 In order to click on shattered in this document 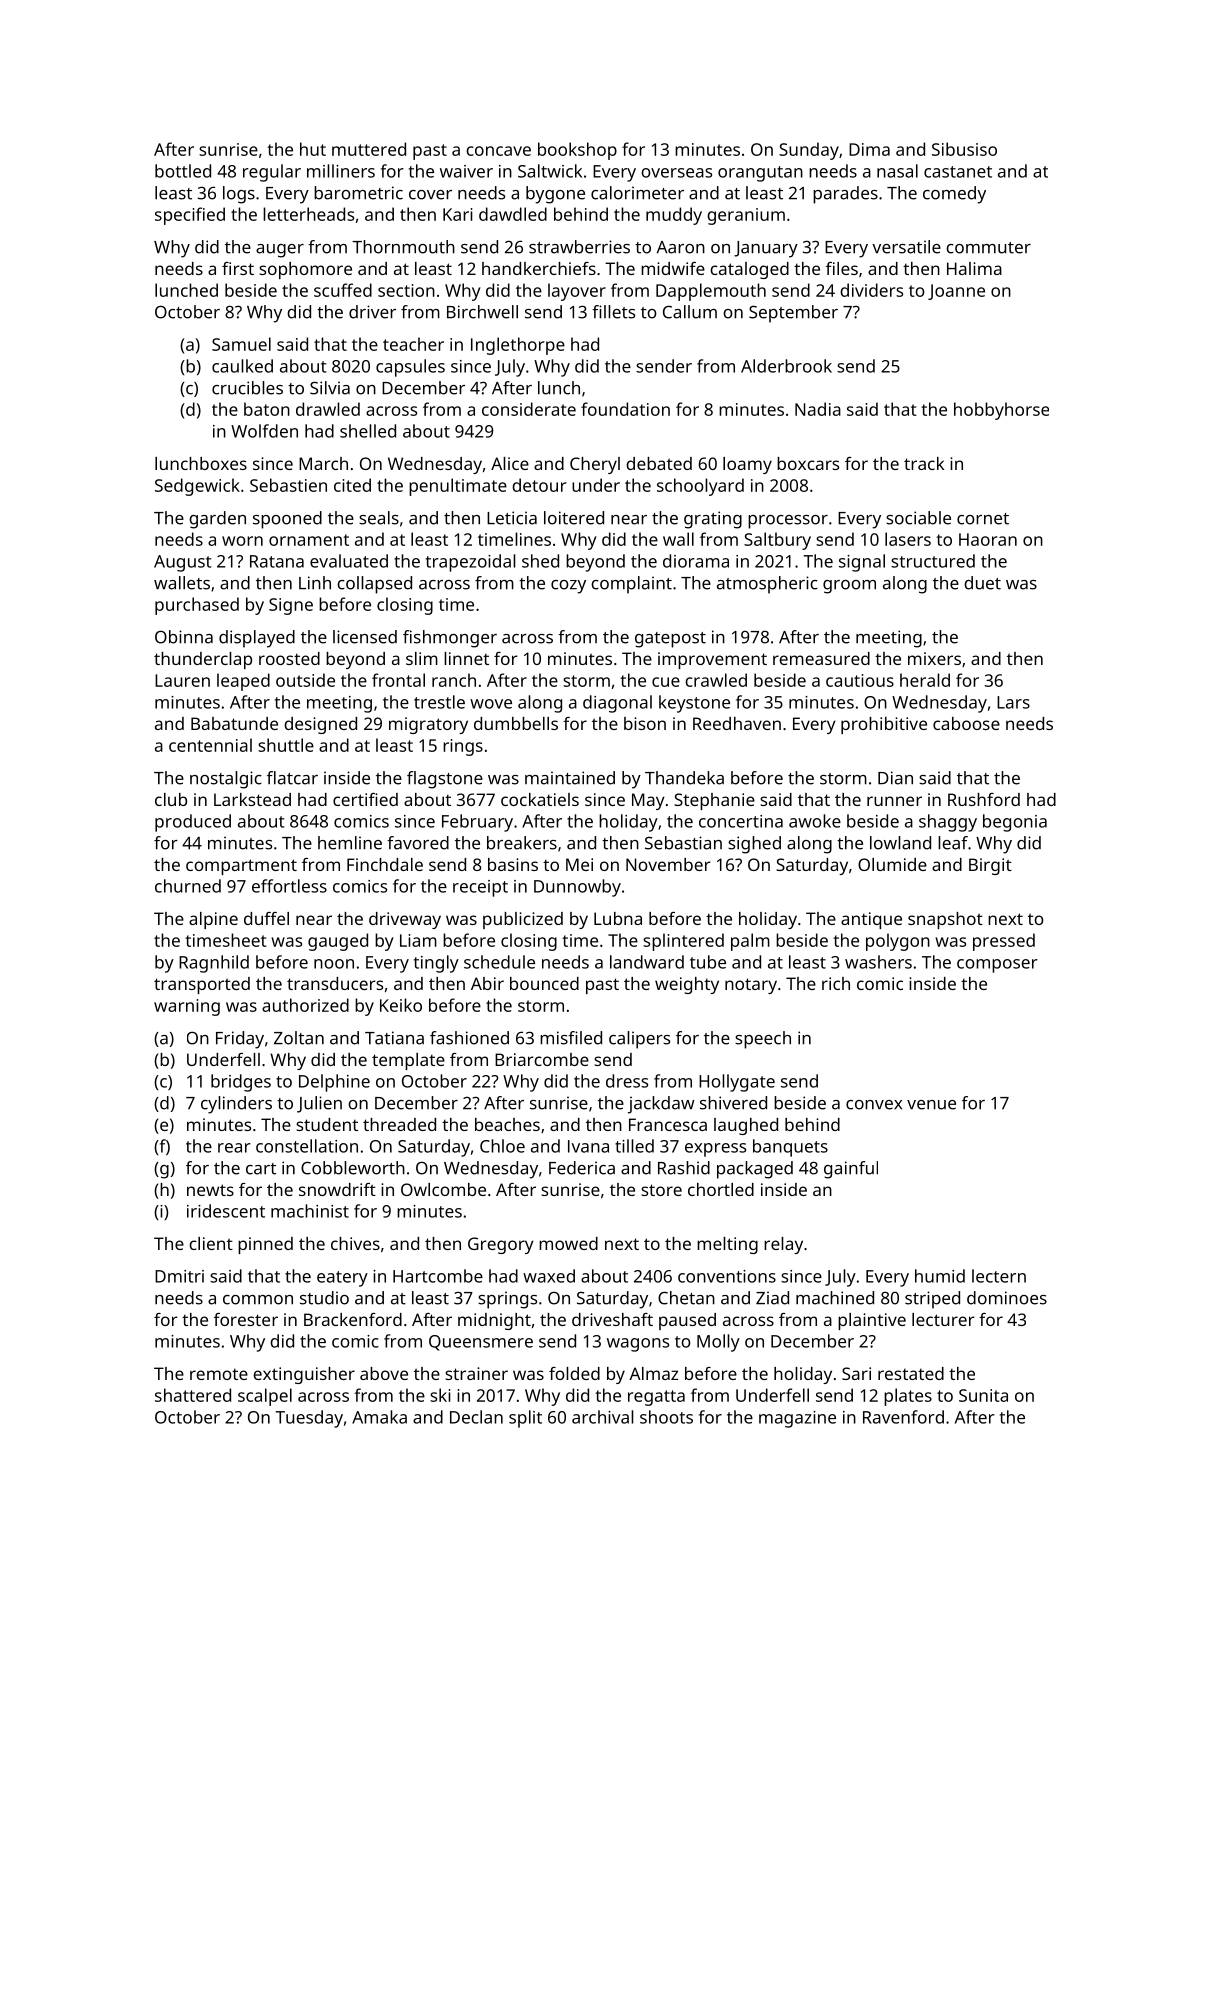, I will do `click(193, 1395)`.
